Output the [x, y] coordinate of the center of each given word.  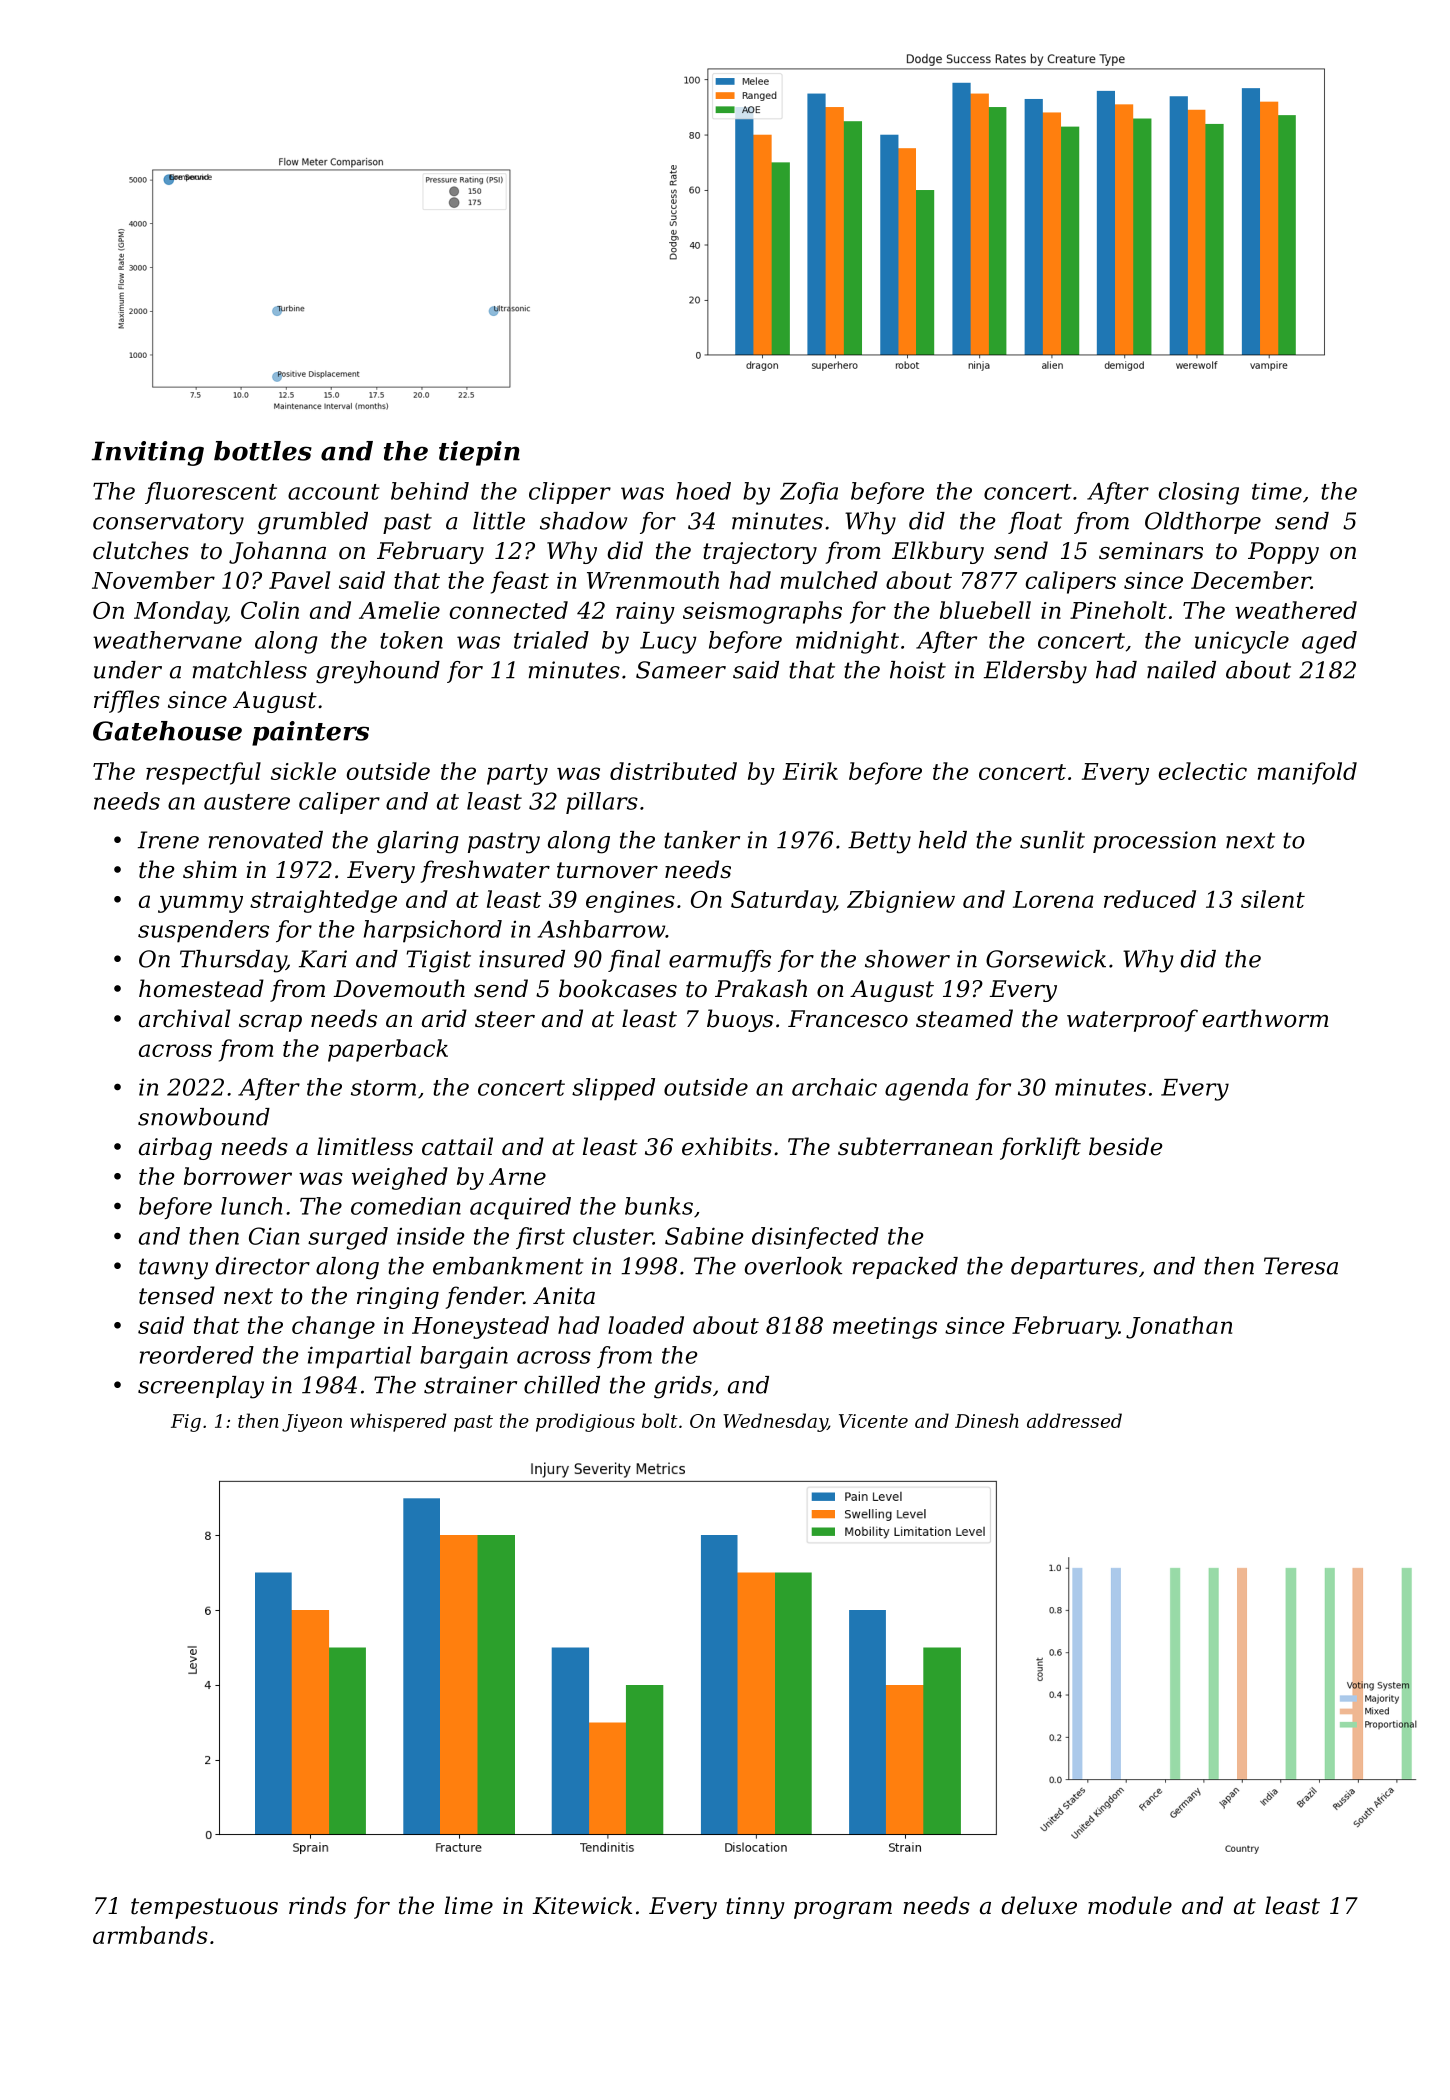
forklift [1040, 1148]
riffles [127, 701]
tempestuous [204, 1908]
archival [184, 1018]
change [333, 1327]
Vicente [873, 1421]
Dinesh [987, 1420]
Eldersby [1035, 672]
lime [469, 1905]
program [843, 1910]
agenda [926, 1089]
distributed [673, 771]
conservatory [168, 524]
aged [1329, 642]
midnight [847, 642]
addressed [1074, 1420]
